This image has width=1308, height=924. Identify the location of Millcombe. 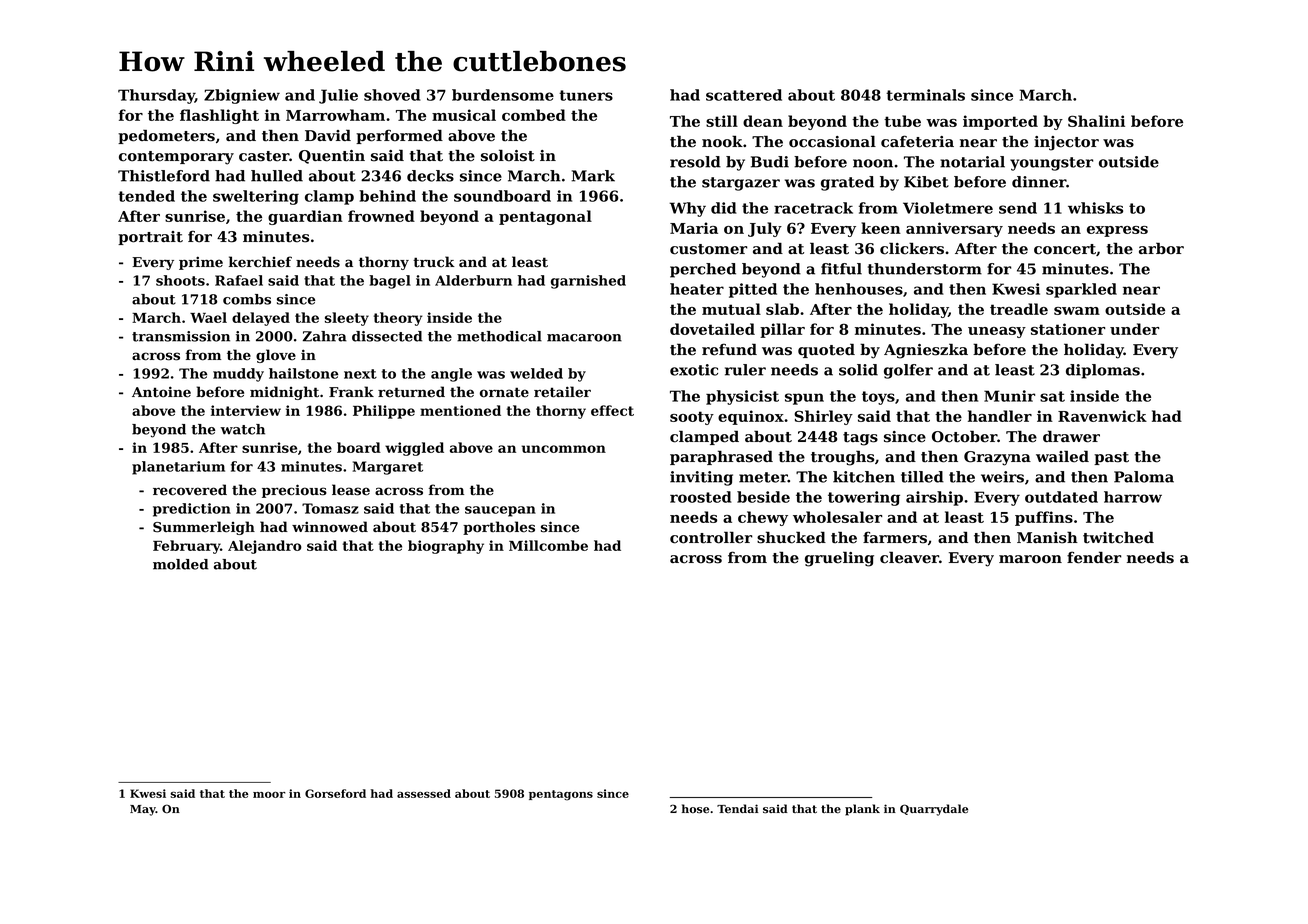
(548, 545).
